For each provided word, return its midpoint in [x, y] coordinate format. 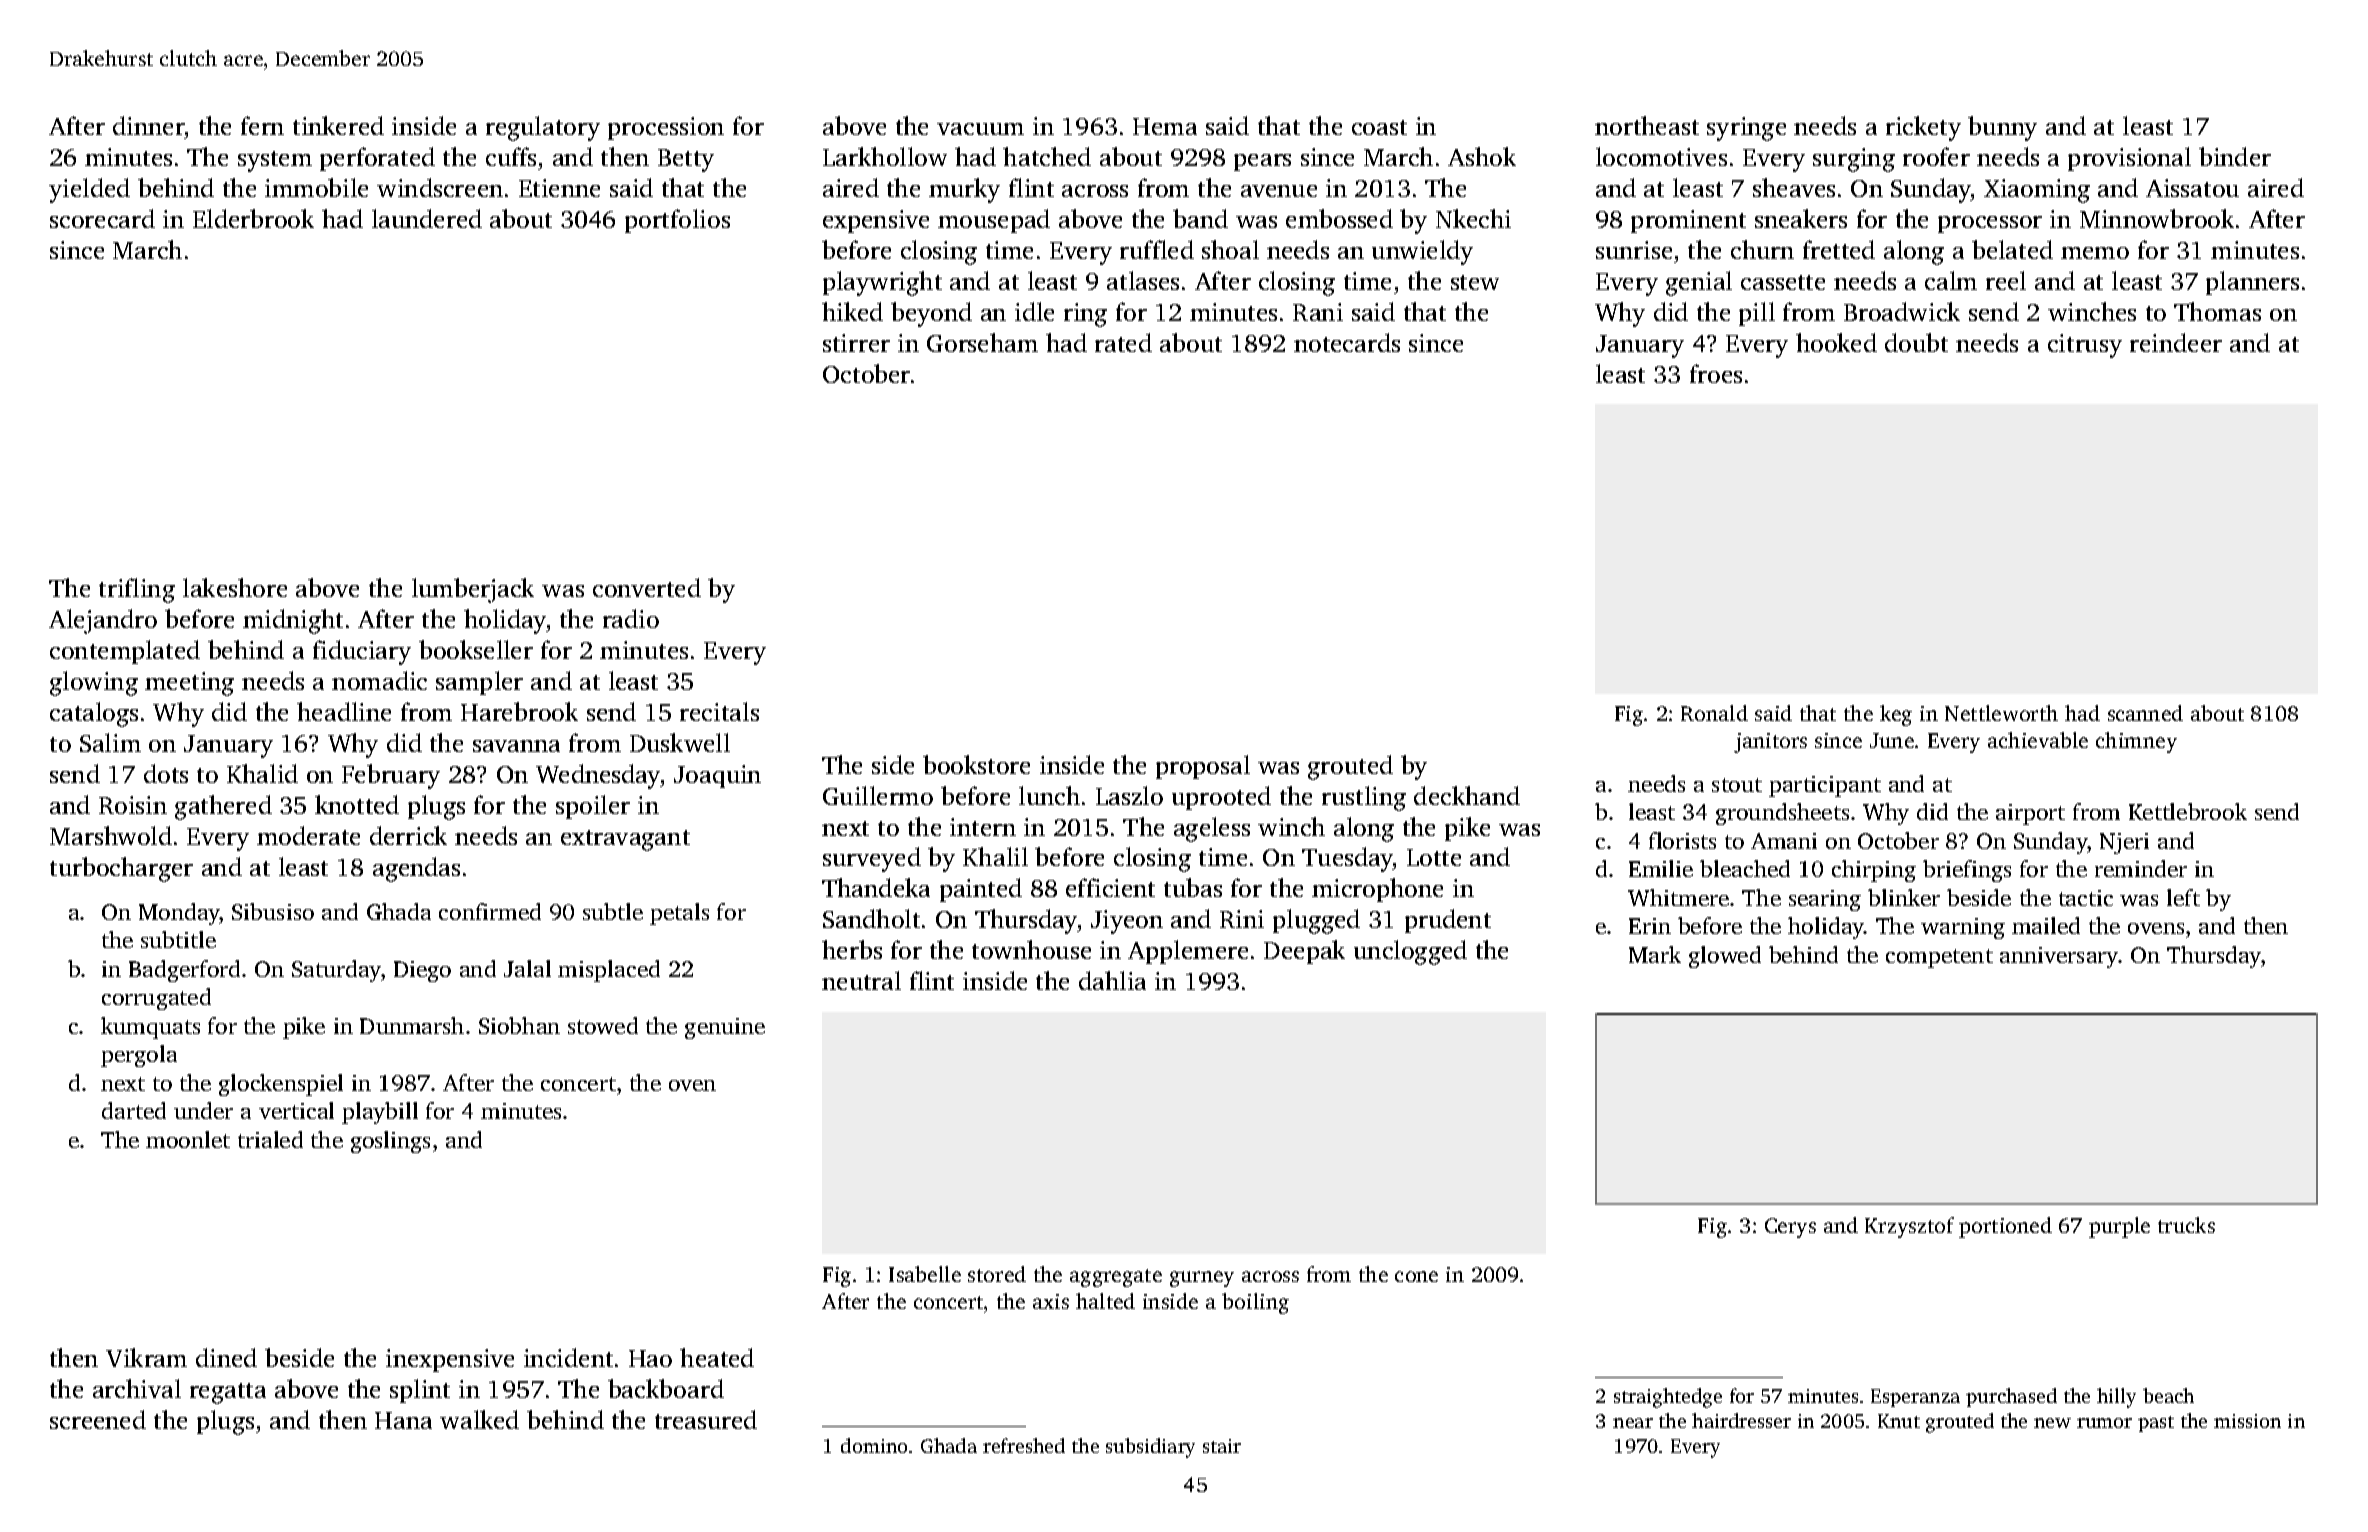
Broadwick [1902, 311]
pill [1757, 314]
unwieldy [1422, 252]
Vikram [146, 1357]
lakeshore [235, 587]
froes [1716, 373]
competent [1939, 958]
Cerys [1790, 1228]
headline [344, 711]
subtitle [178, 939]
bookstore [976, 764]
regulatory [543, 128]
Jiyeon [1127, 922]
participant [1825, 786]
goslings [390, 1142]
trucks [2186, 1225]
